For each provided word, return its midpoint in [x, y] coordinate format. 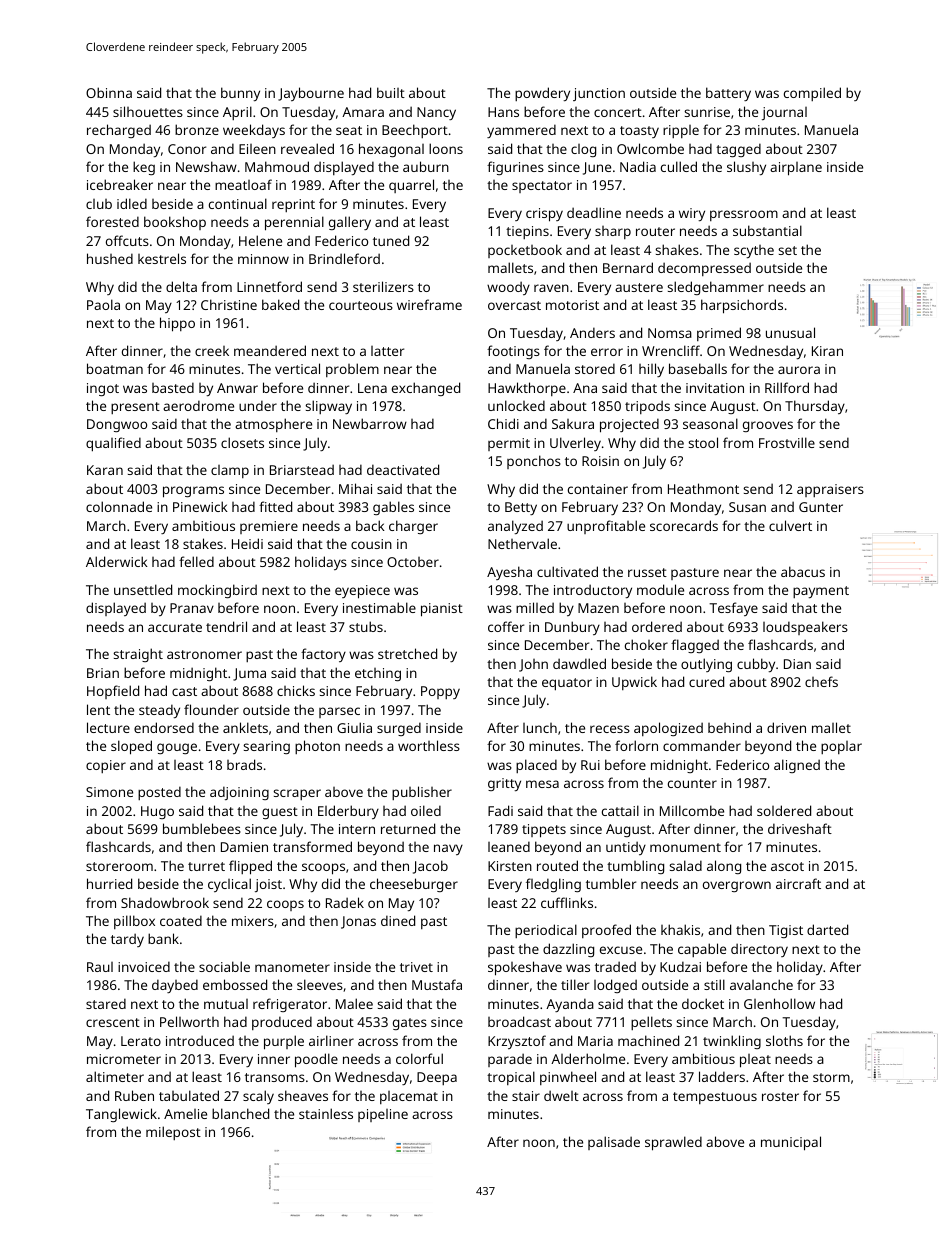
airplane [796, 169]
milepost [173, 1133]
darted [827, 929]
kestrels [162, 258]
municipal [791, 1143]
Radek [345, 902]
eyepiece [362, 592]
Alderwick [117, 561]
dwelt [561, 1095]
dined [398, 920]
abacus [803, 571]
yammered [521, 131]
